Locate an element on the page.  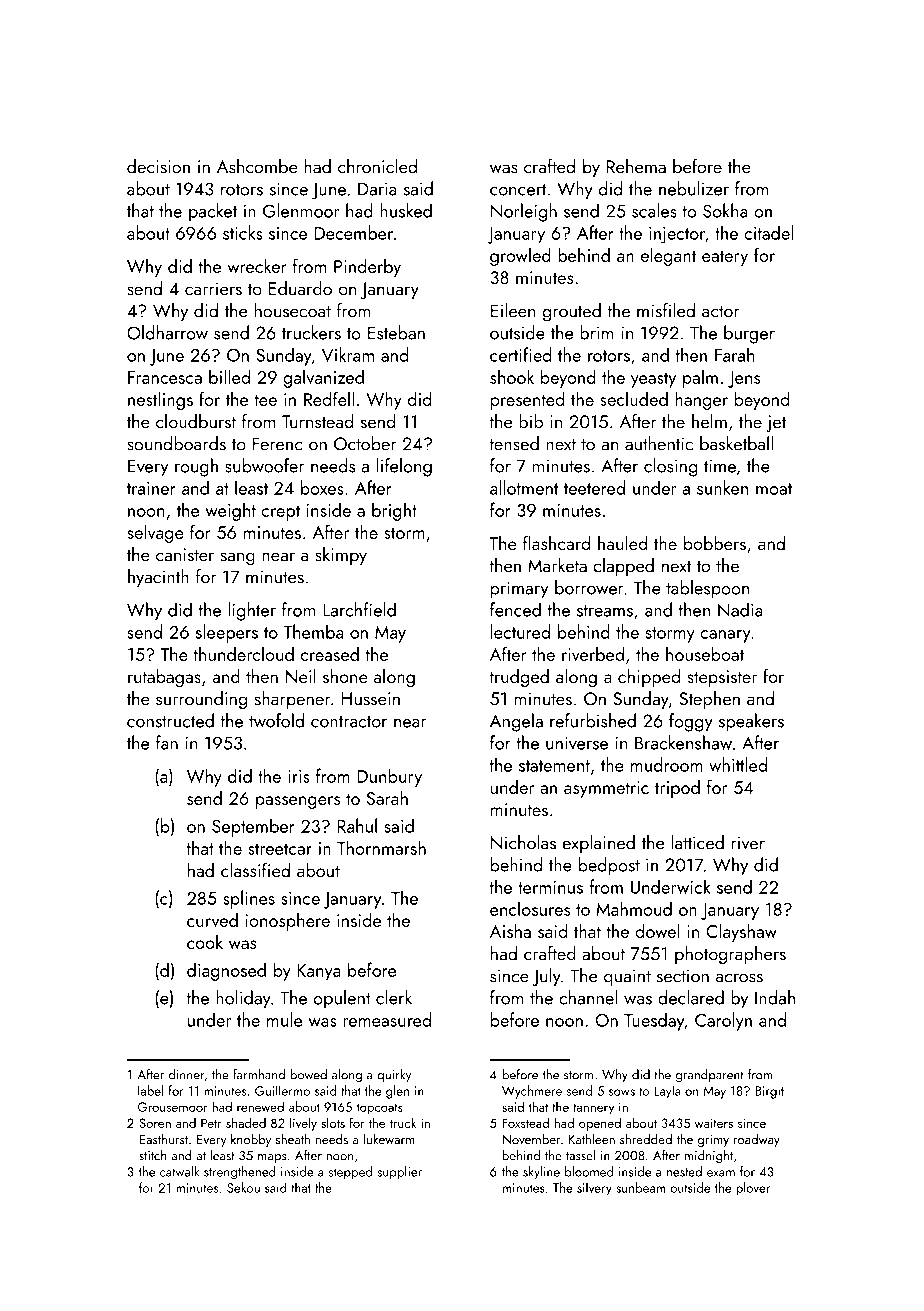
September is located at coordinates (253, 827).
